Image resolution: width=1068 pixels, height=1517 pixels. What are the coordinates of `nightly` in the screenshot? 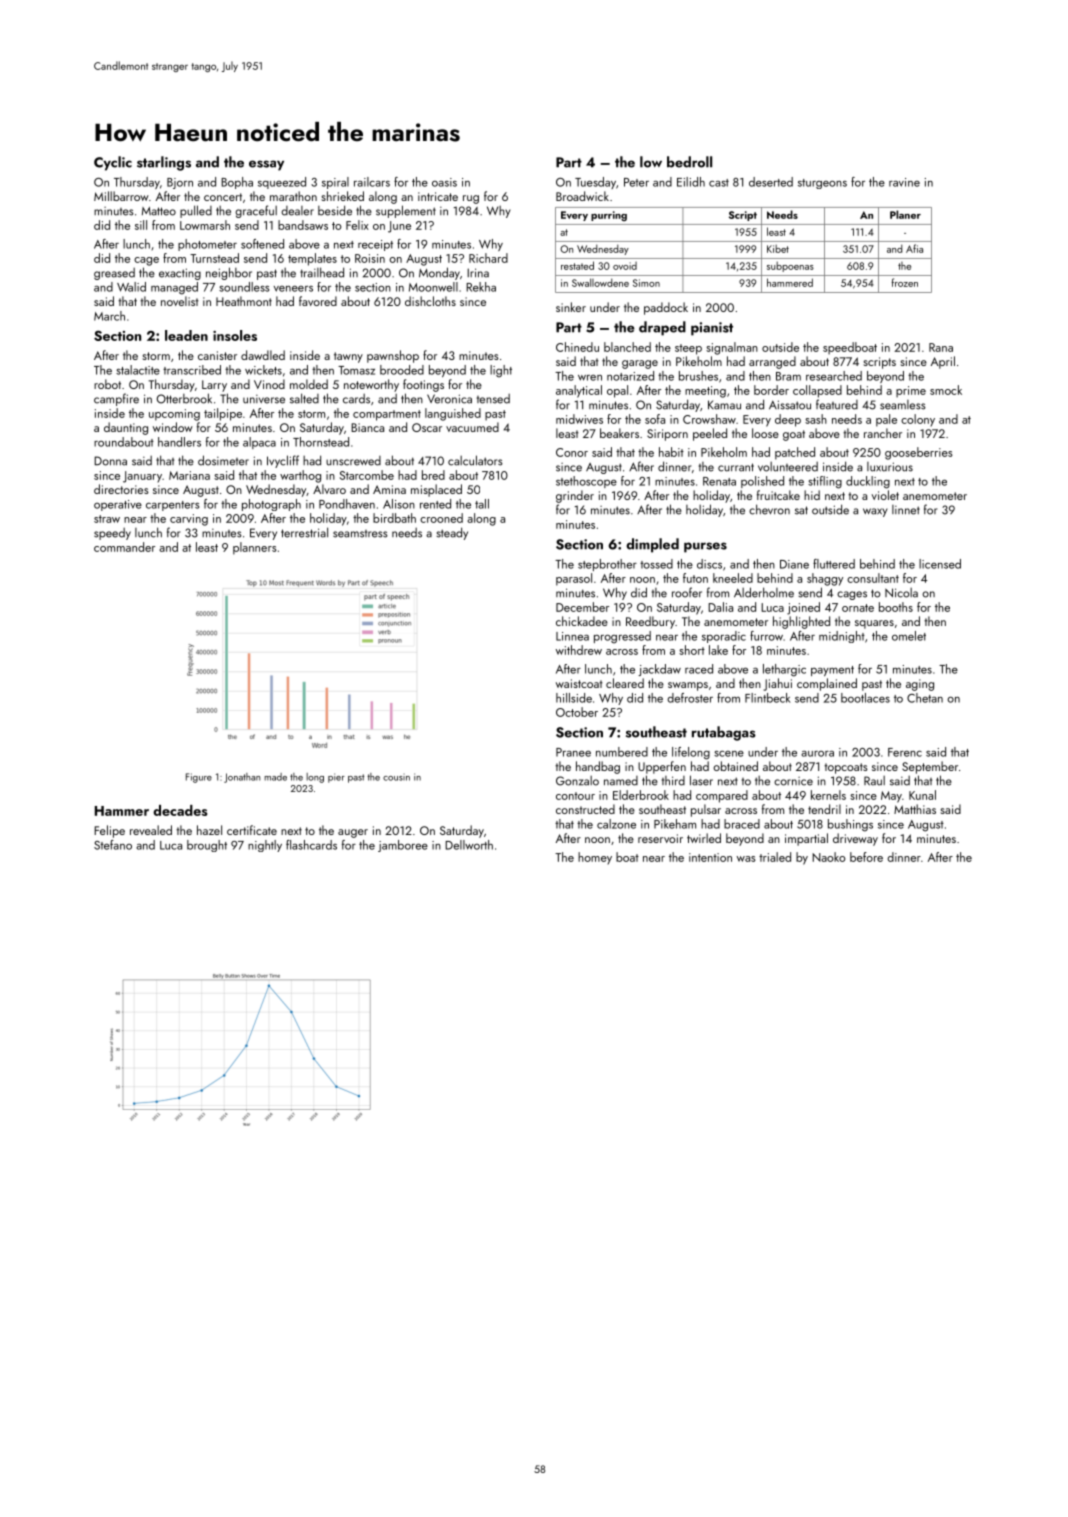 It's located at (265, 846).
